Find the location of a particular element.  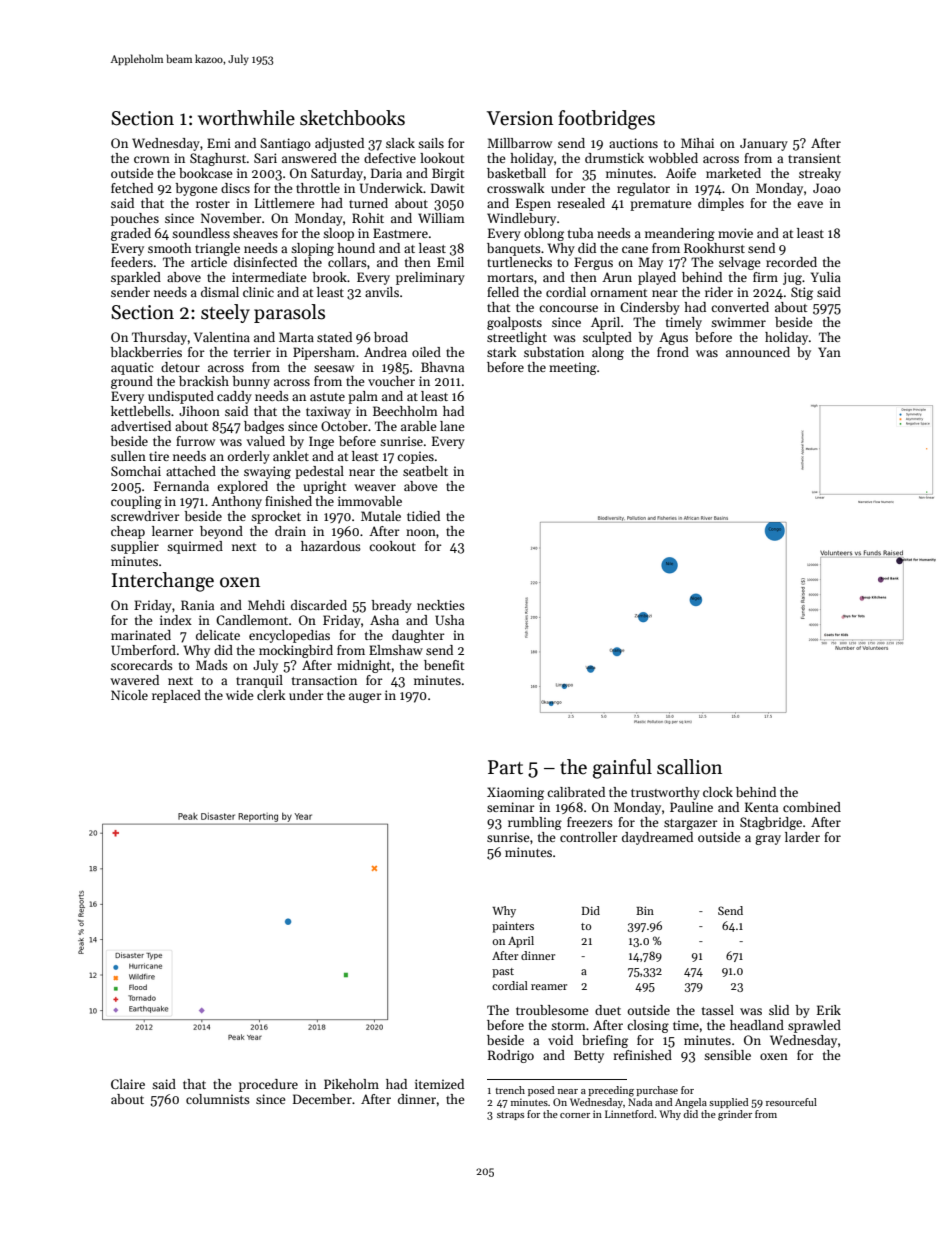

transient is located at coordinates (814, 158).
